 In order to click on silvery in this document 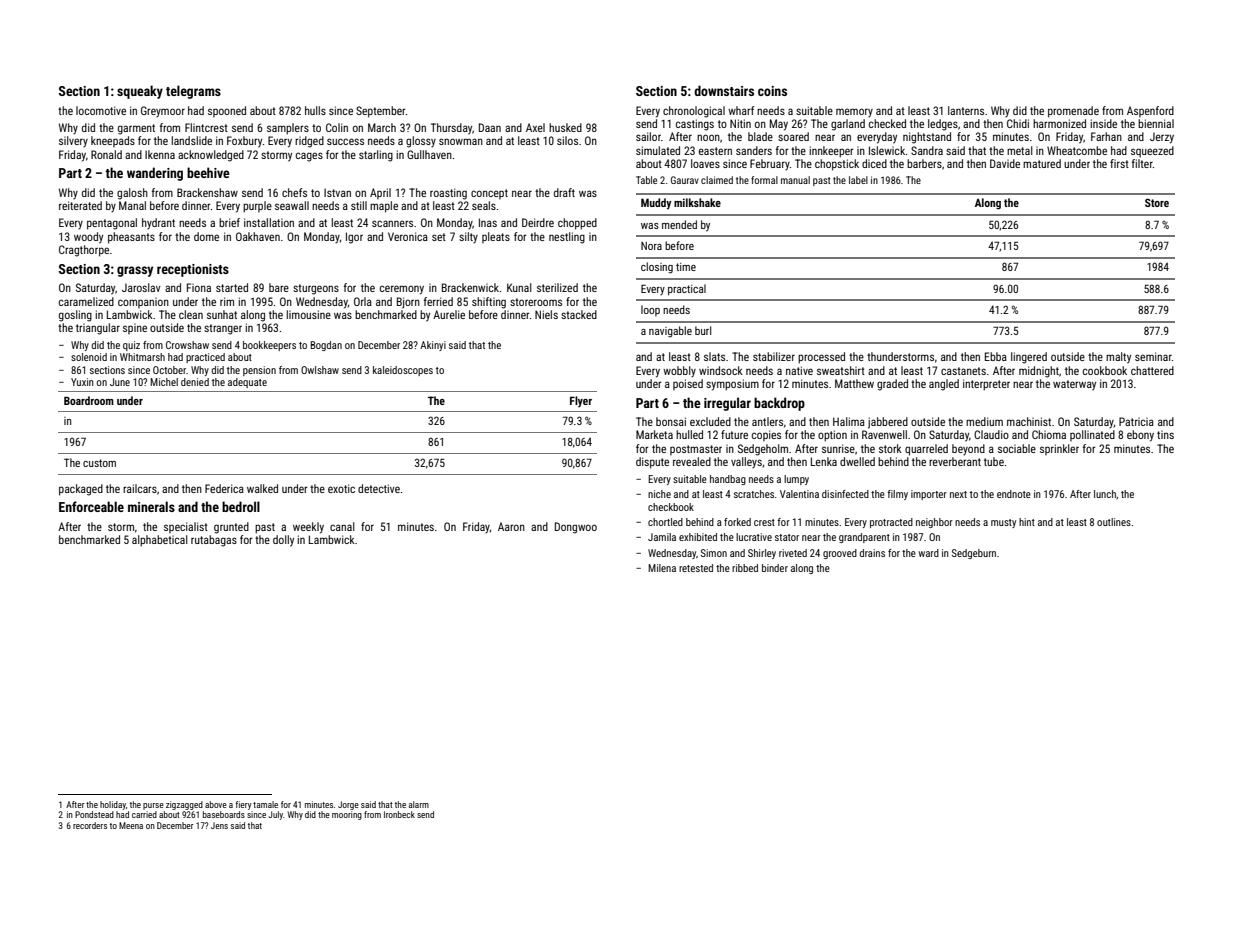, I will do `click(73, 141)`.
